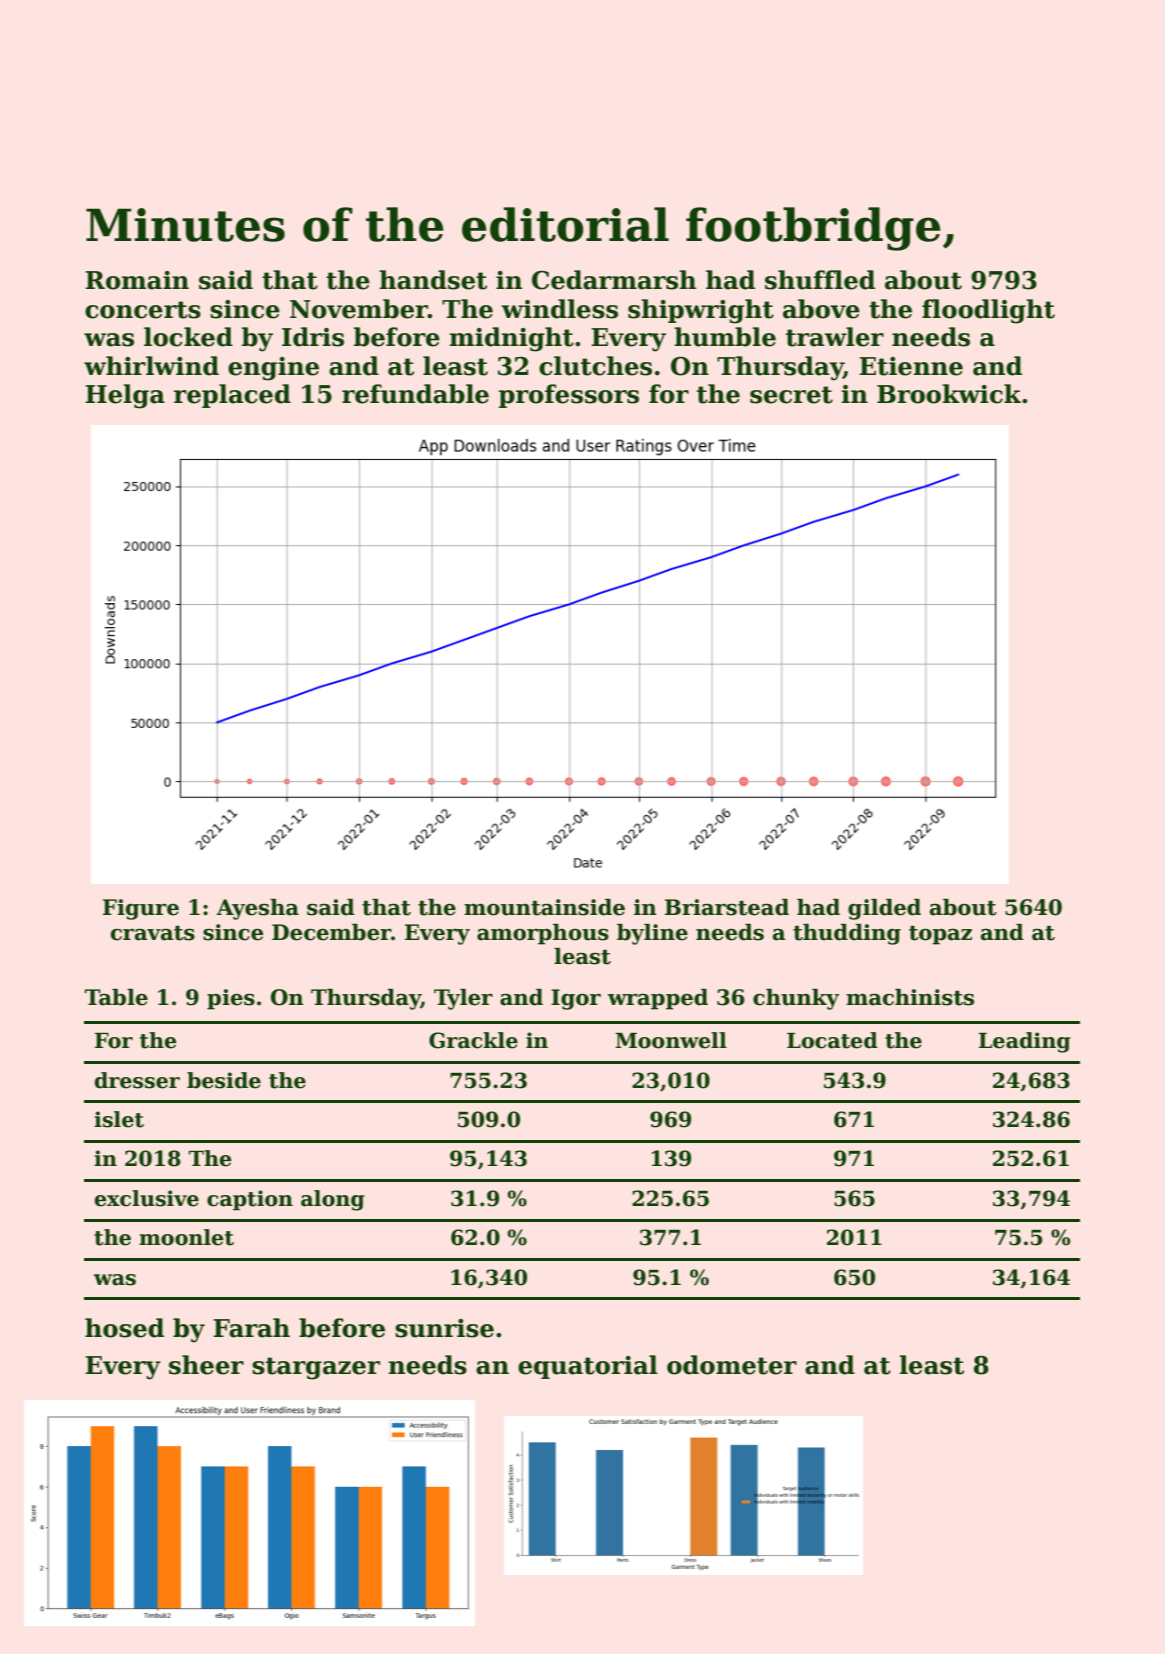 The image size is (1165, 1654). What do you see at coordinates (559, 309) in the page?
I see `windless` at bounding box center [559, 309].
